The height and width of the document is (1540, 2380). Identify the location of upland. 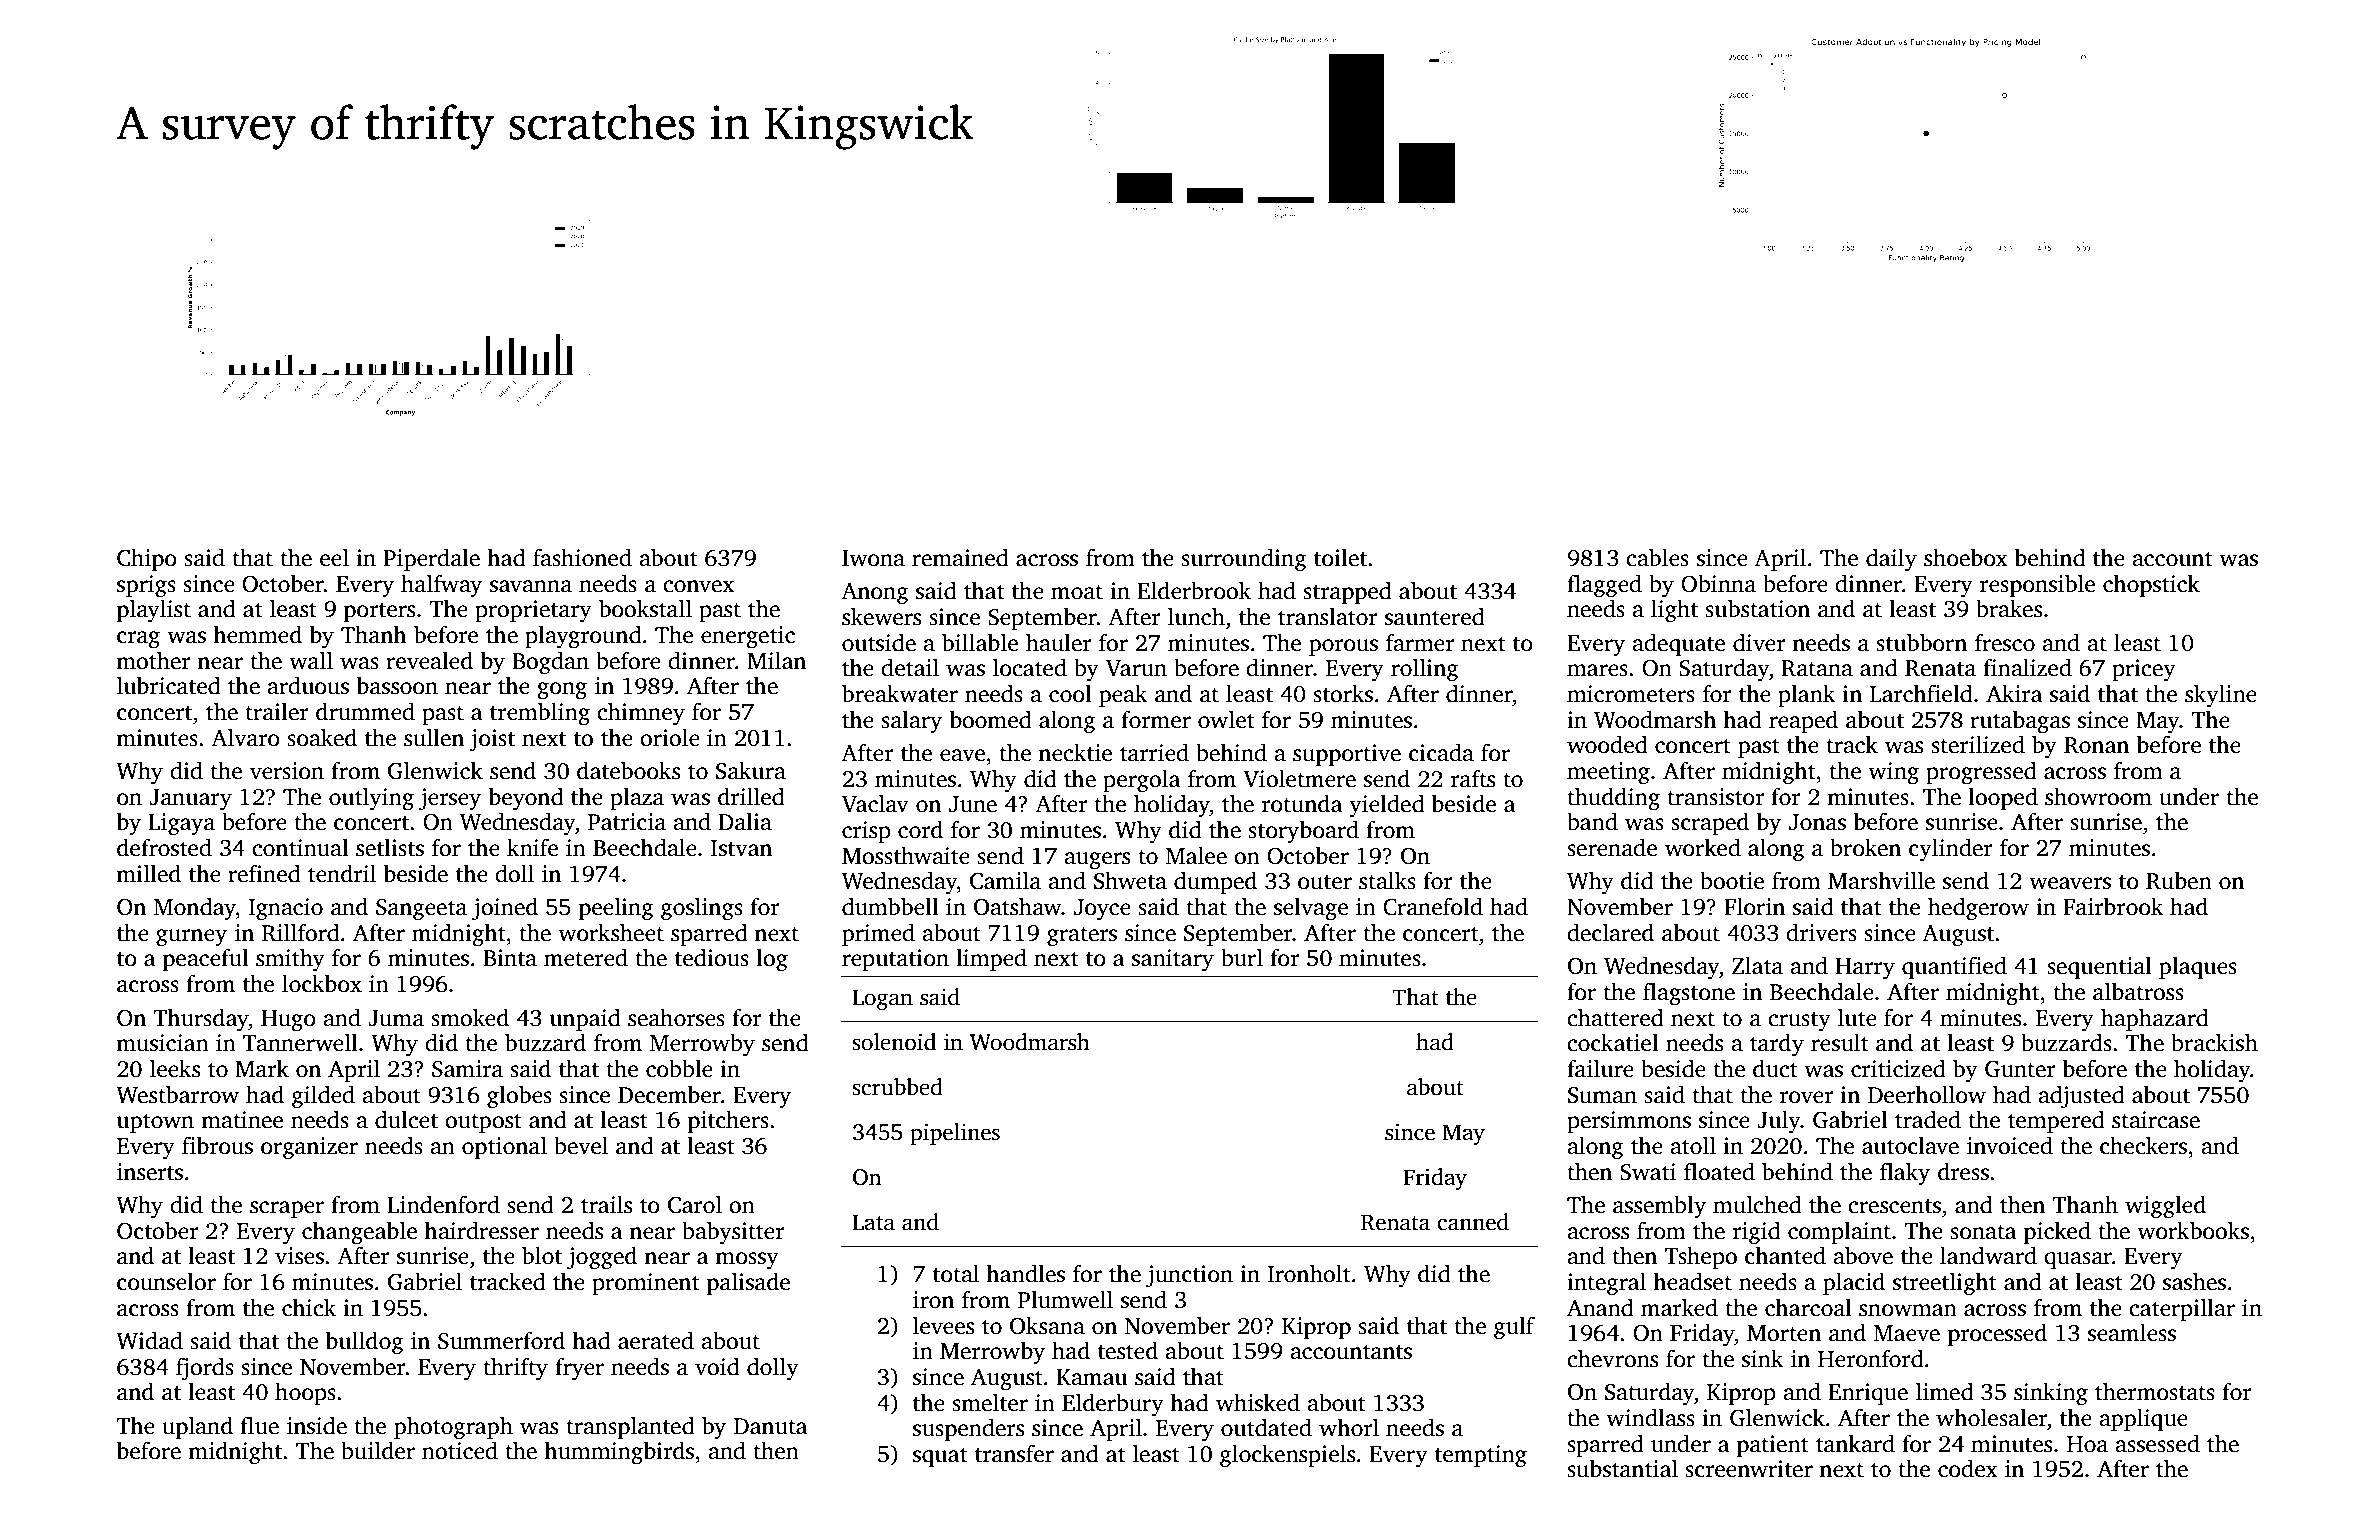
(197, 1427).
